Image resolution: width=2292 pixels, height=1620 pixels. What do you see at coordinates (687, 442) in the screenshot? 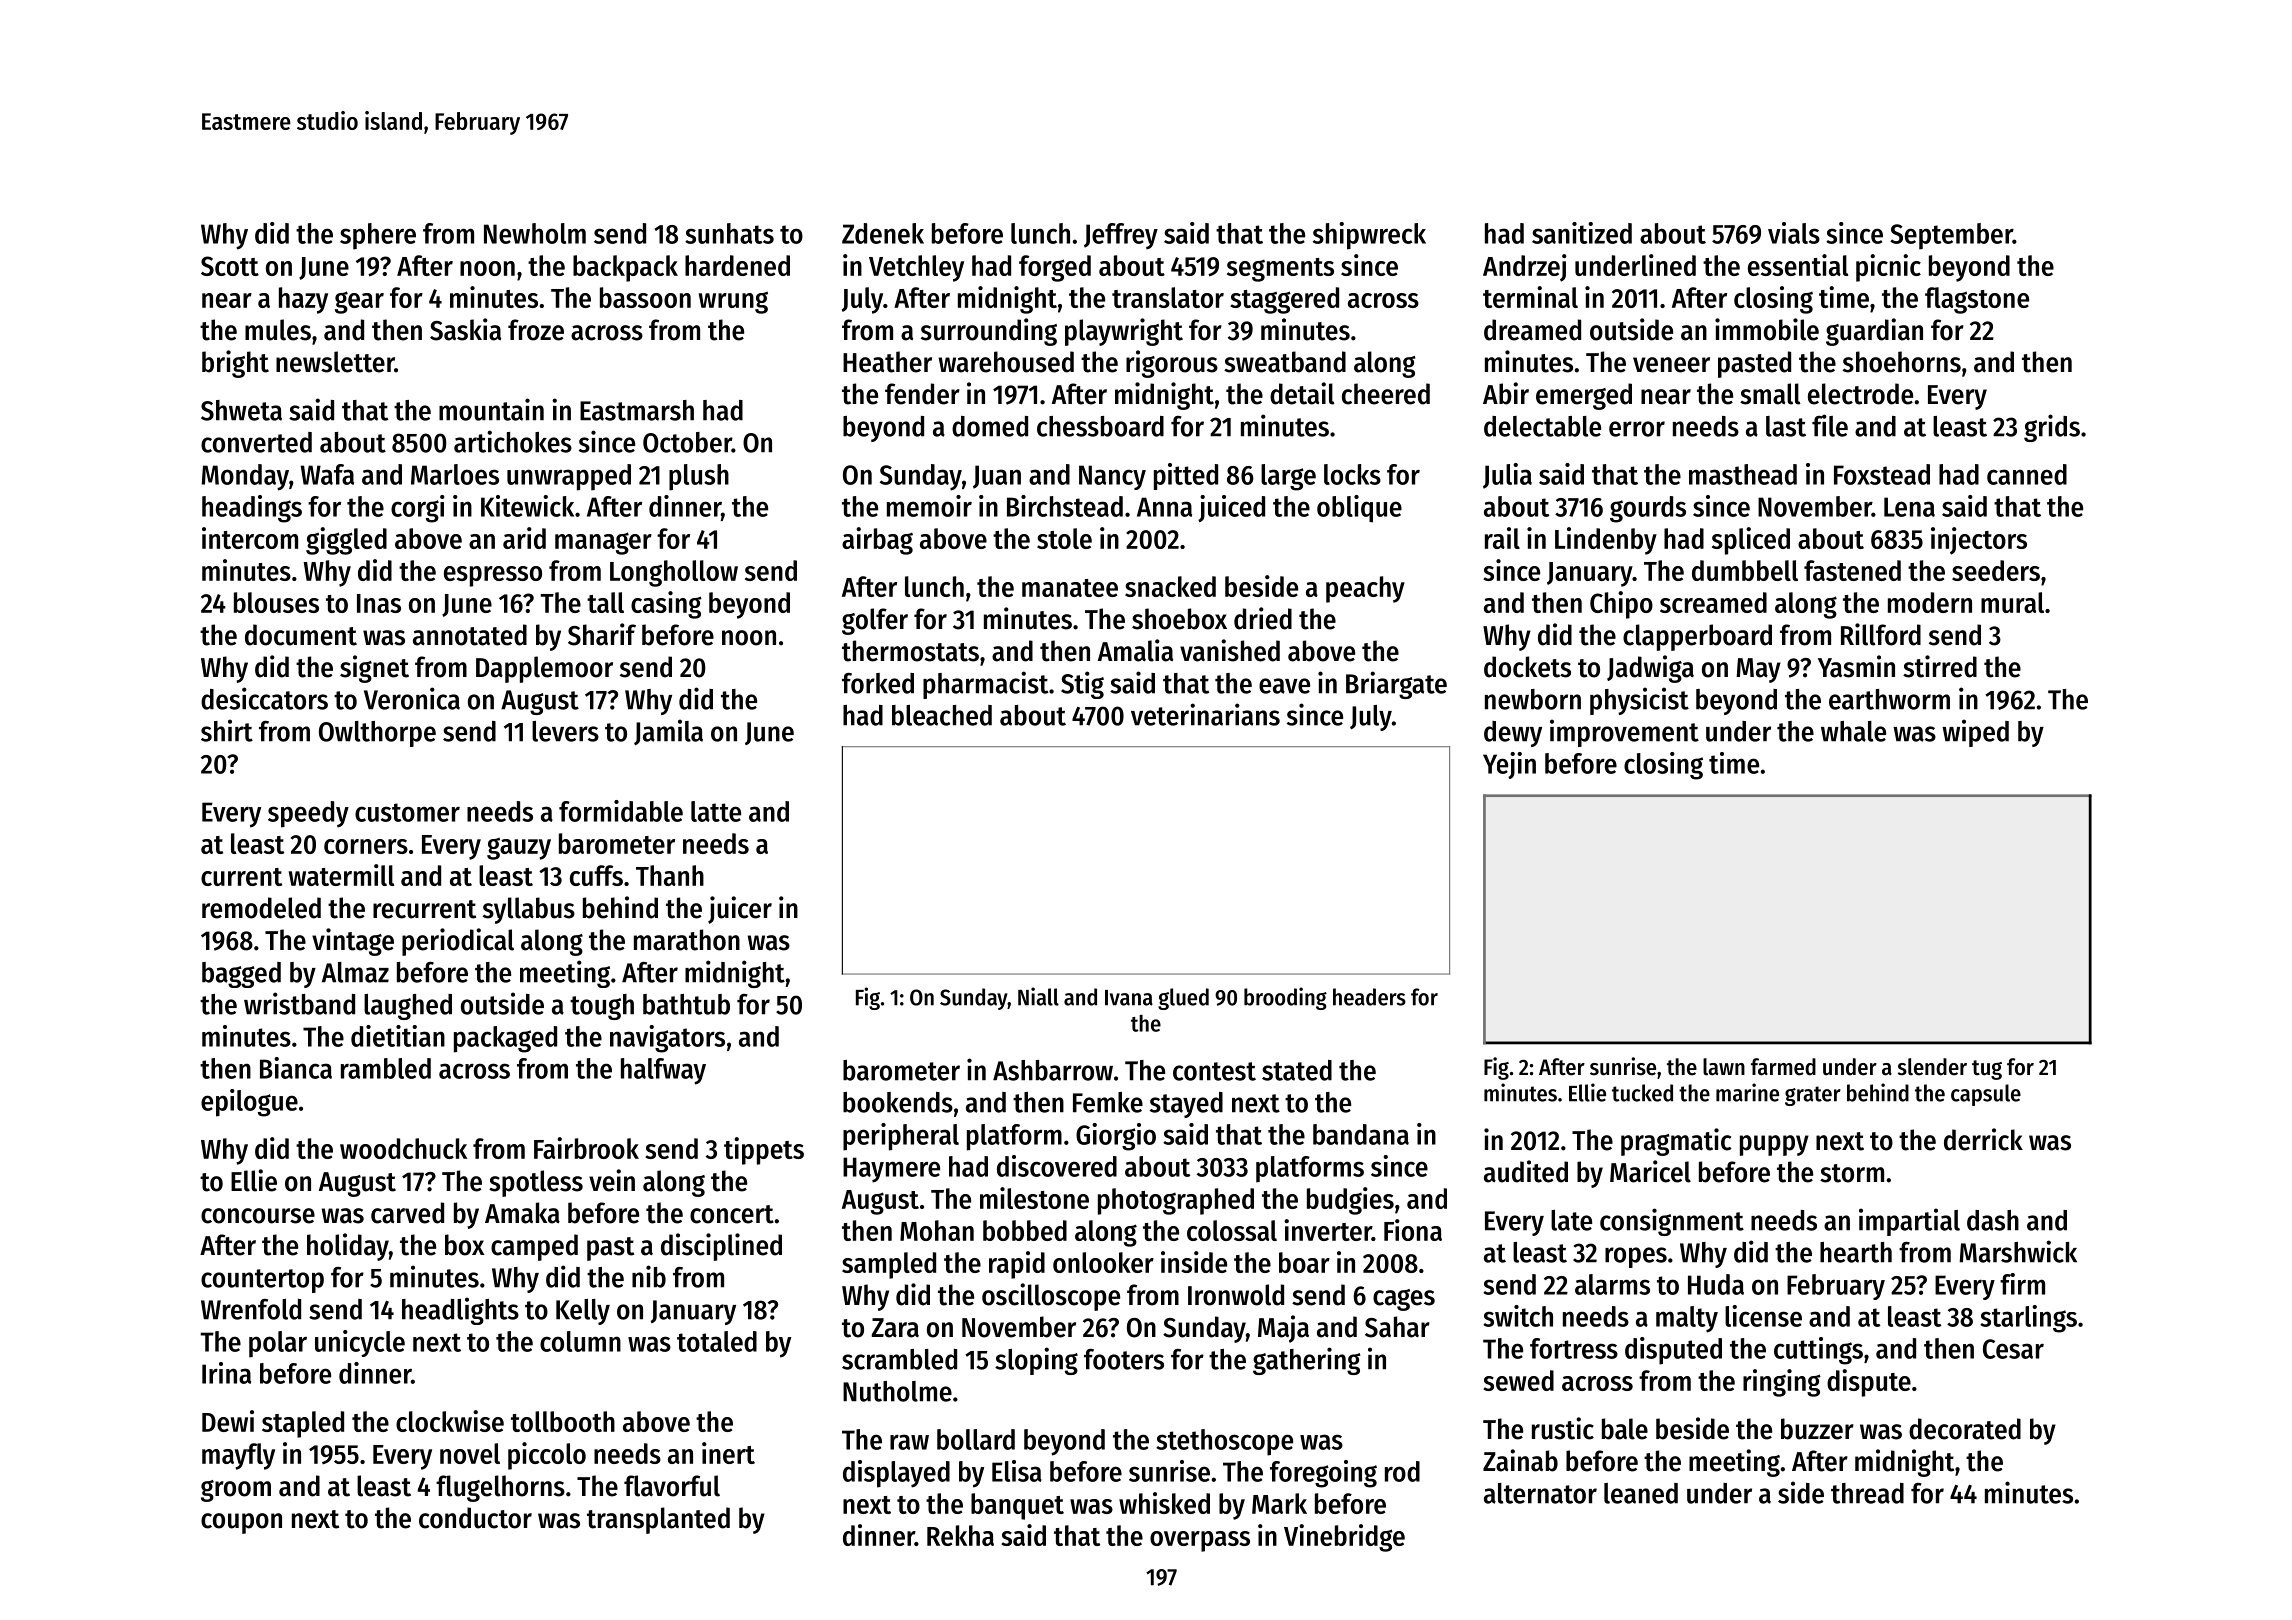
I see `October` at bounding box center [687, 442].
